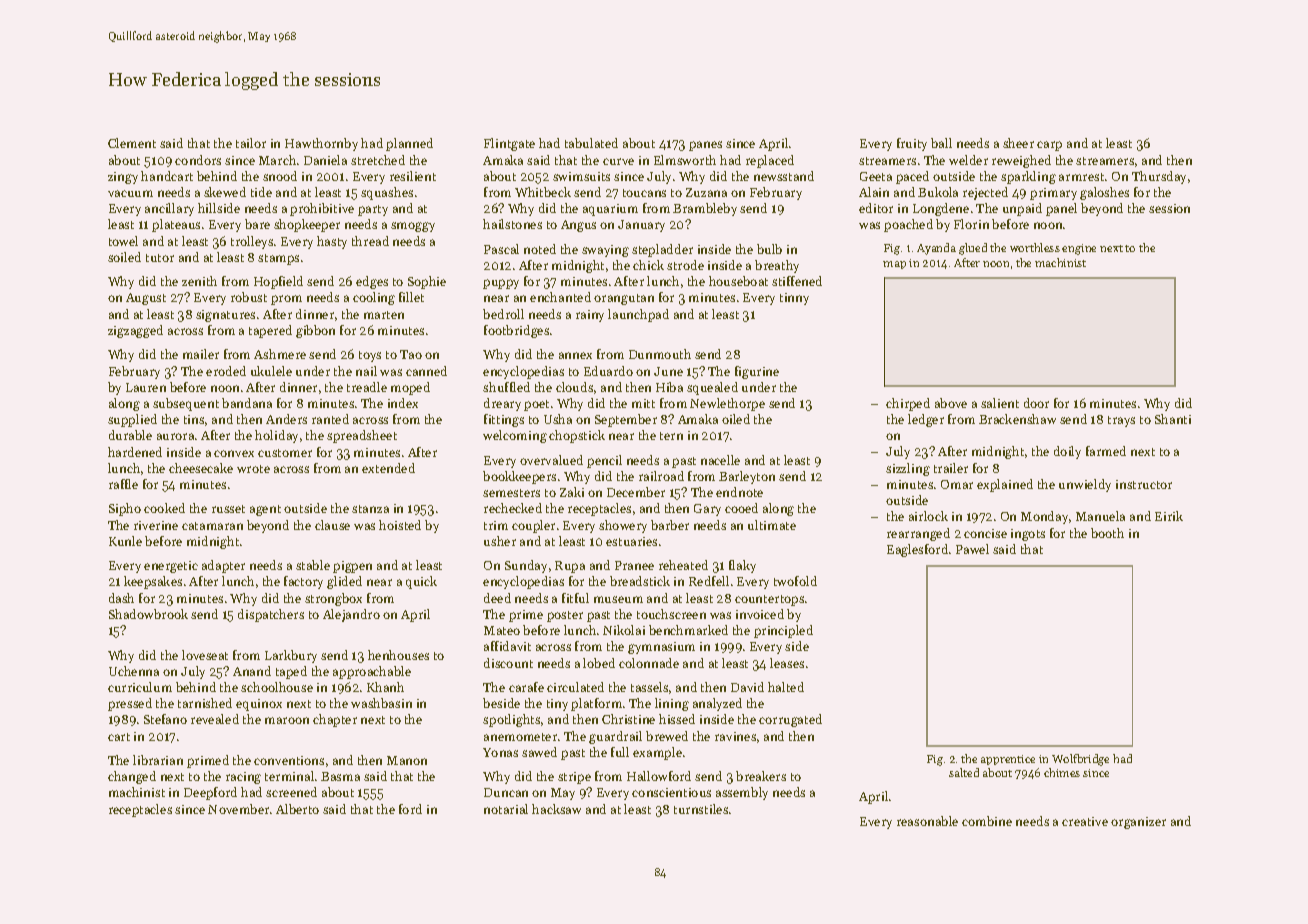 The height and width of the image is (924, 1308). Describe the element at coordinates (591, 143) in the image. I see `tabulated` at that location.
